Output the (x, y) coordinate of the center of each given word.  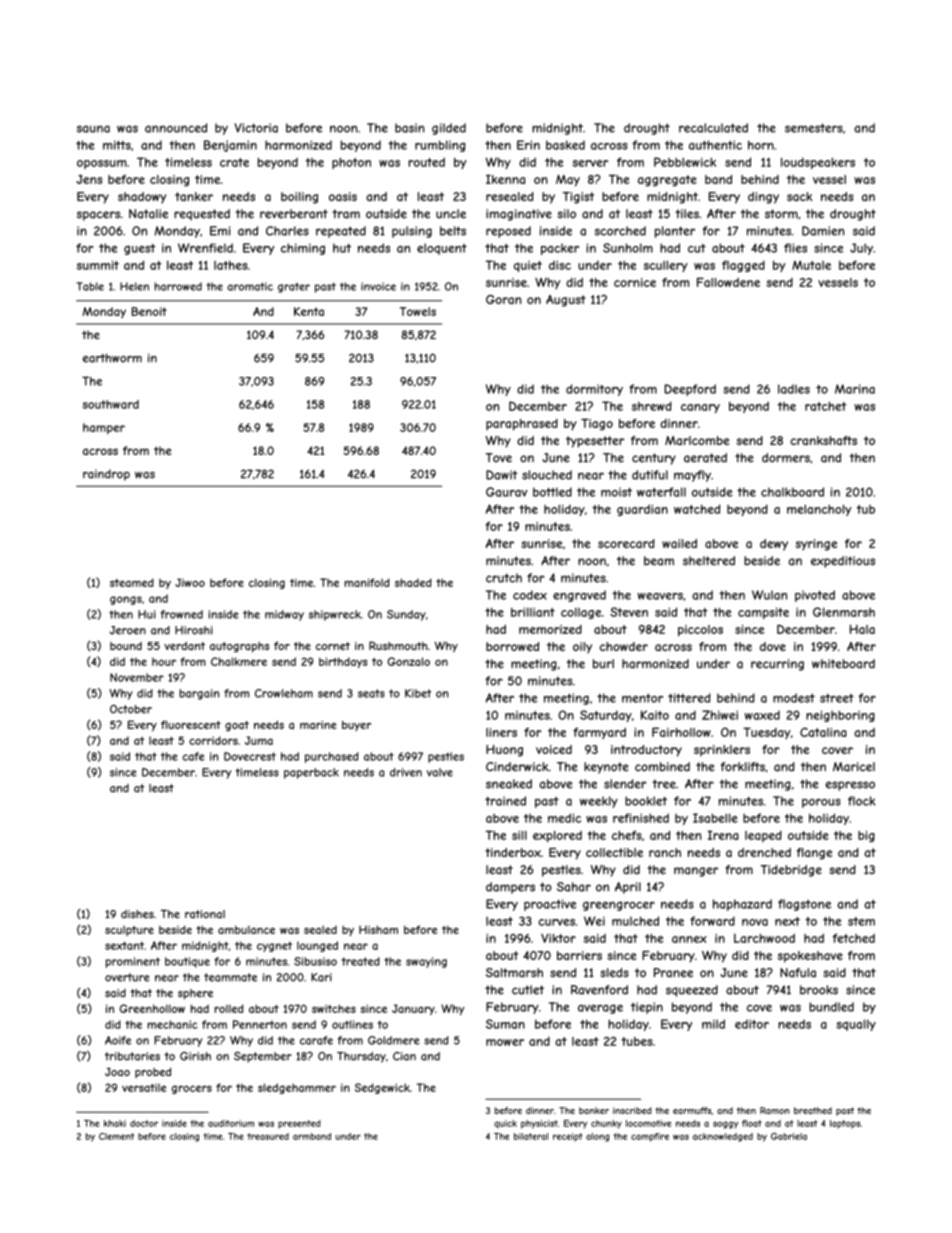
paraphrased (522, 425)
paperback (311, 773)
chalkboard (792, 492)
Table (90, 286)
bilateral (531, 1136)
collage (581, 613)
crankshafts (823, 440)
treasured (268, 1136)
